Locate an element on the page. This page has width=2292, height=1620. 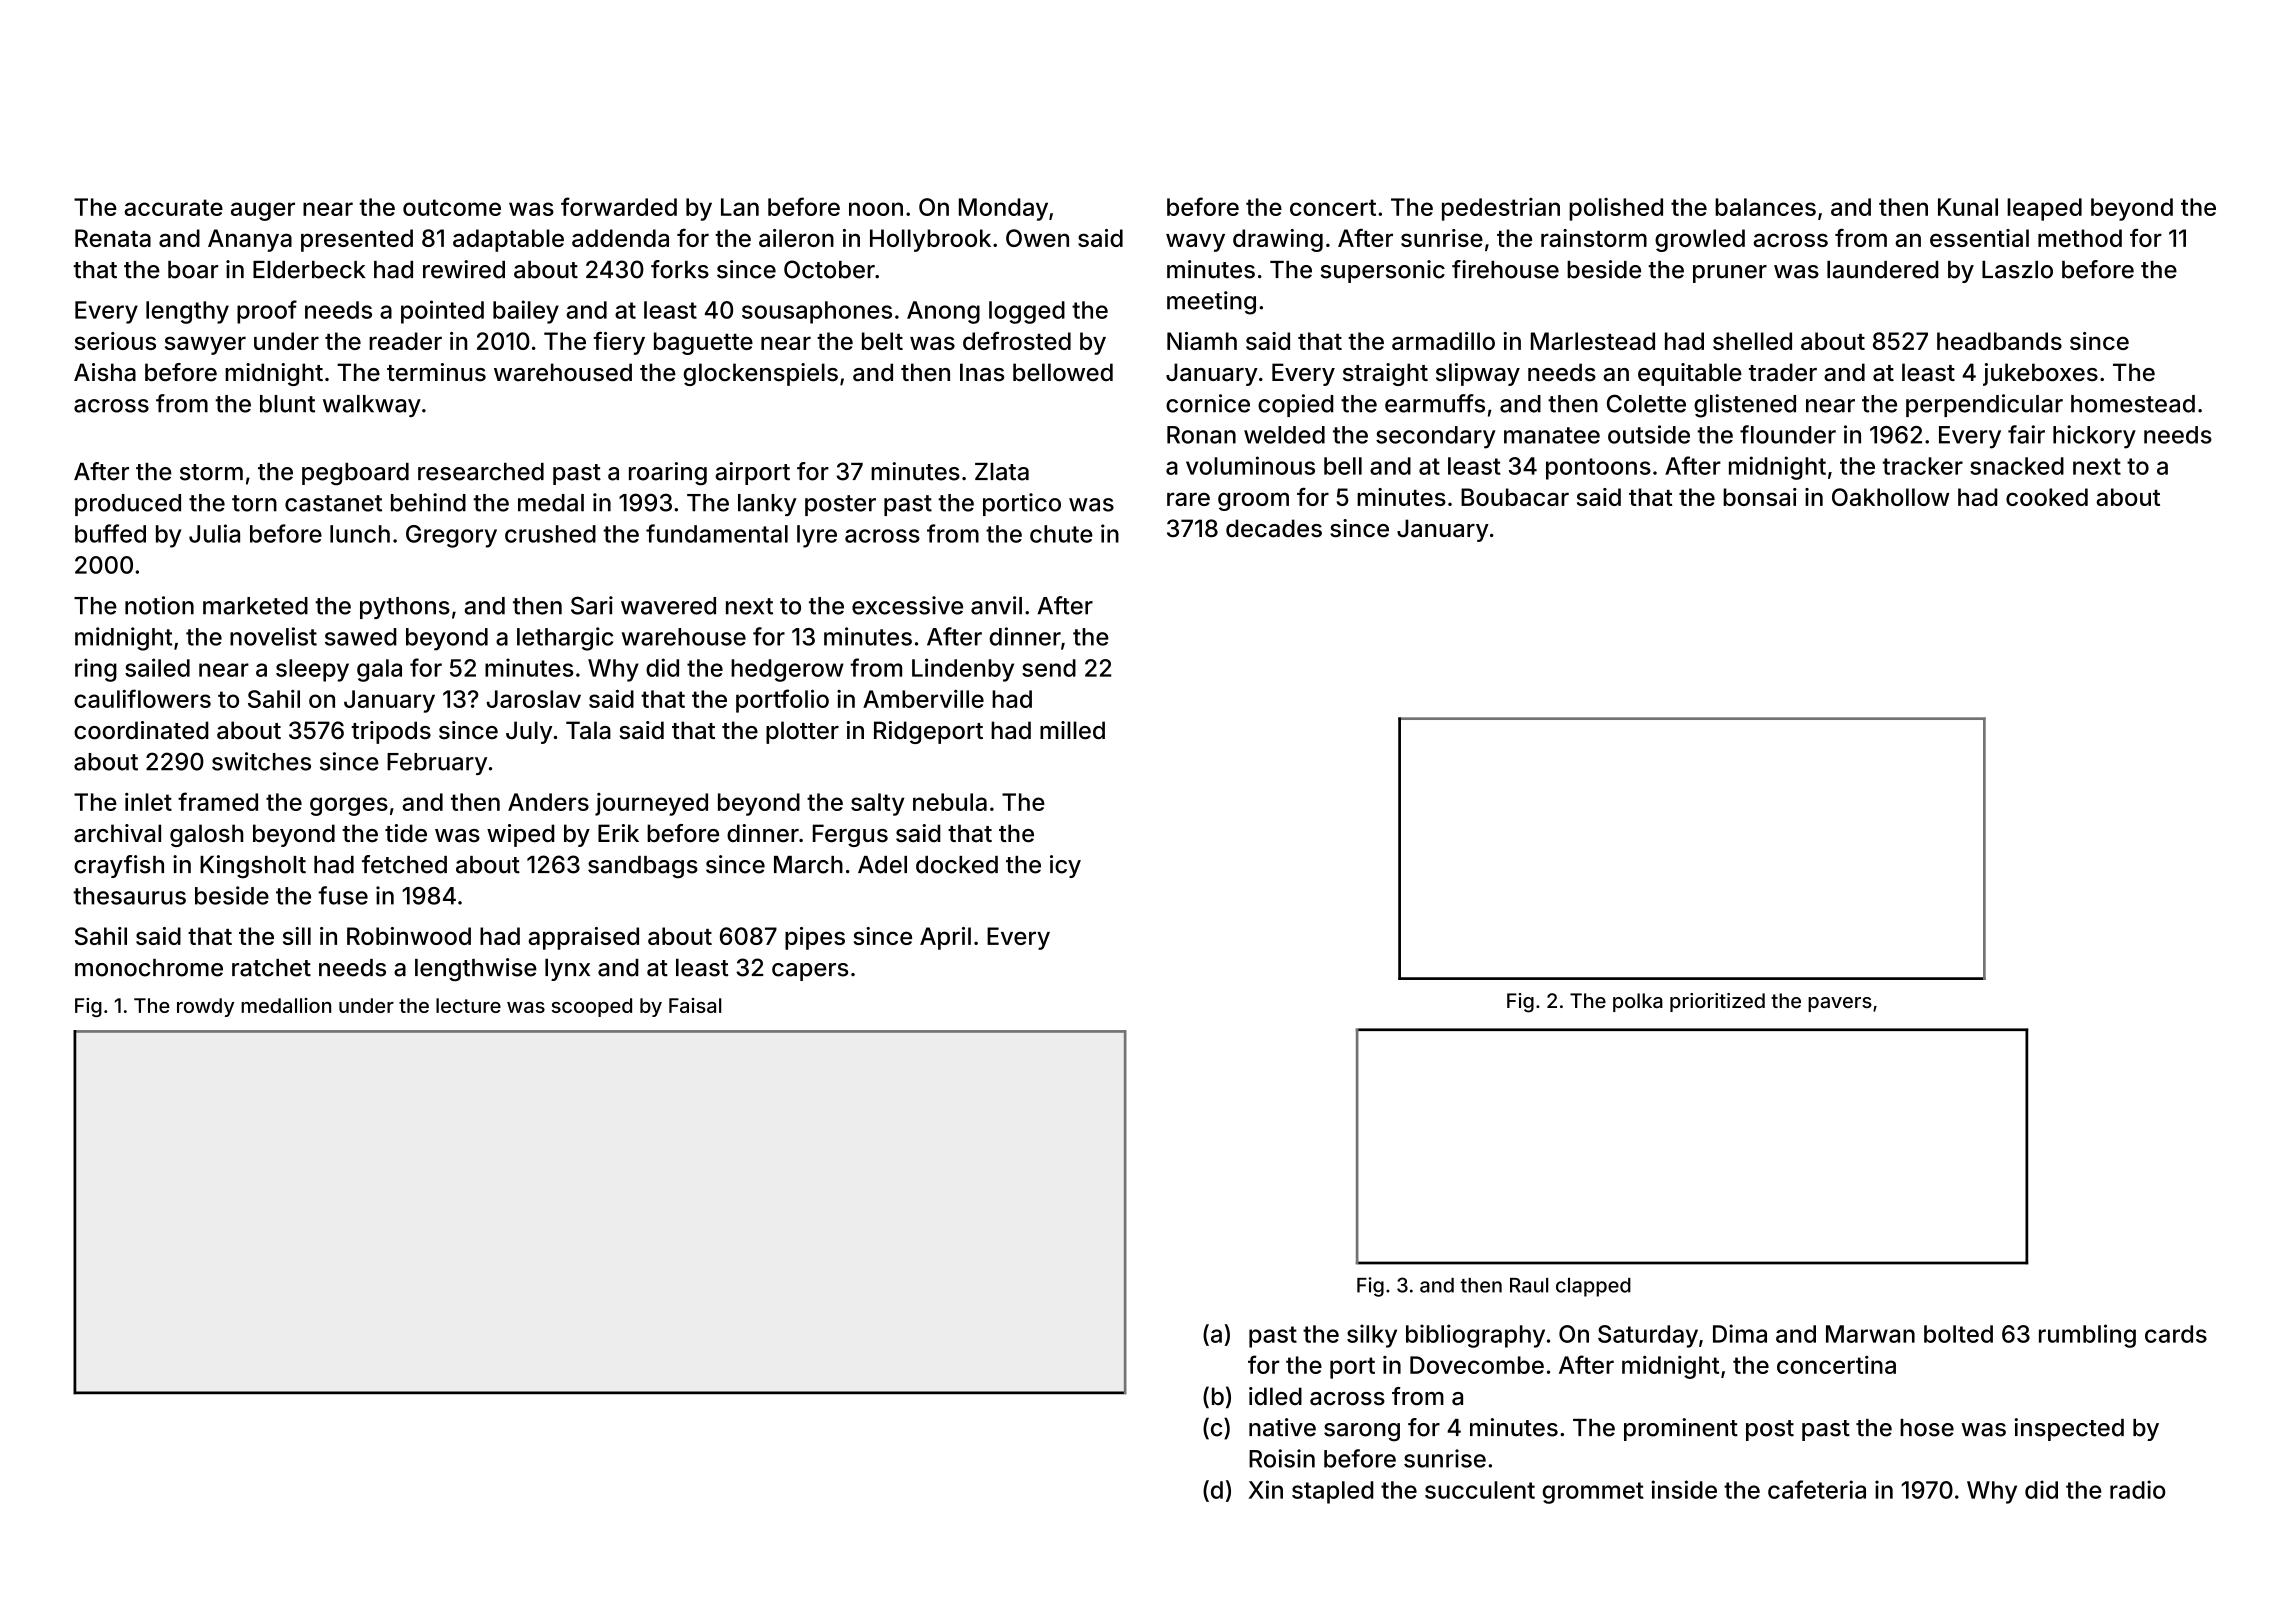
plotter is located at coordinates (802, 732).
